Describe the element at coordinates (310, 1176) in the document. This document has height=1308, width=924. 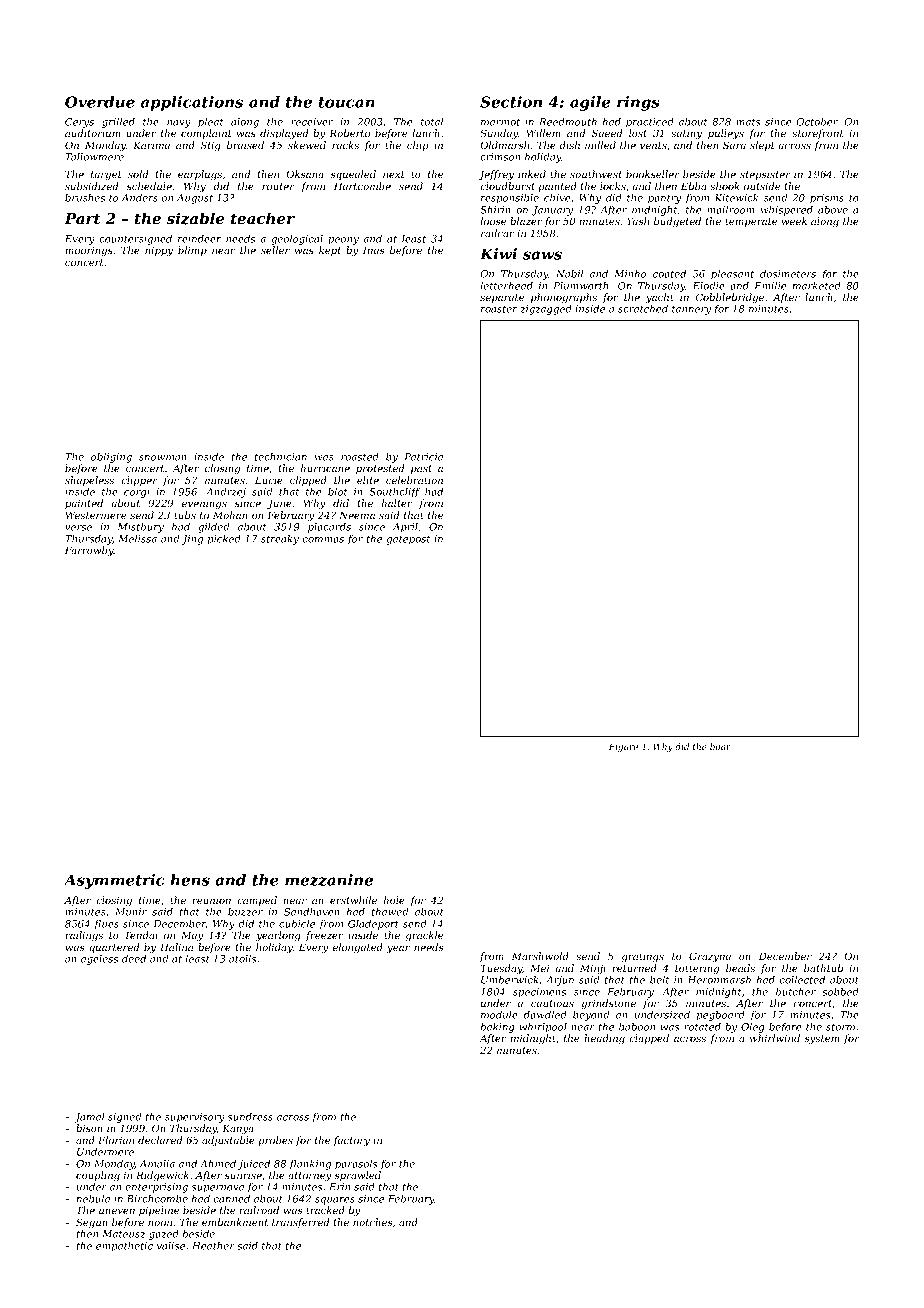
I see `attorney` at that location.
